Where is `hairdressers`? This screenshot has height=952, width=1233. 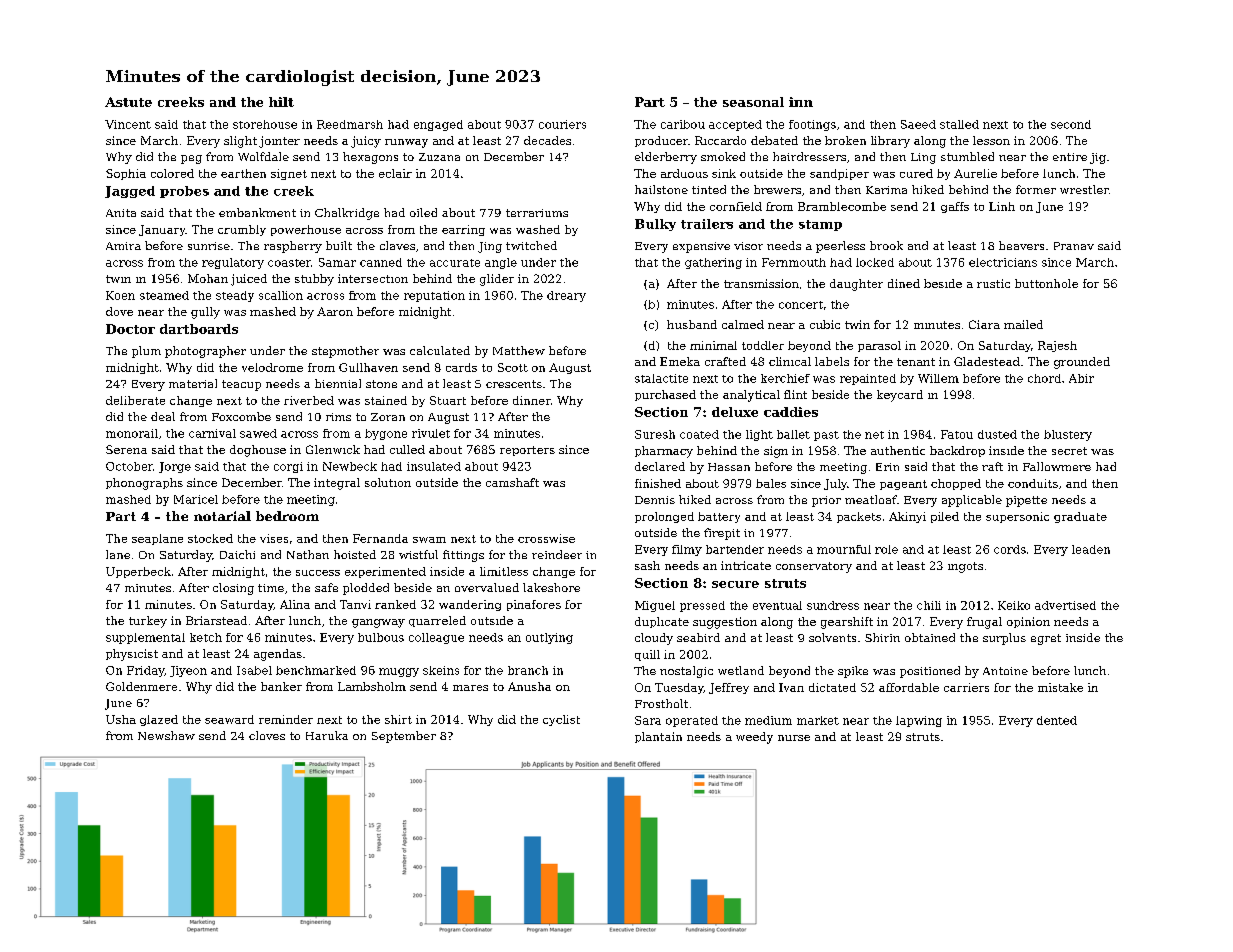 hairdressers is located at coordinates (809, 156).
